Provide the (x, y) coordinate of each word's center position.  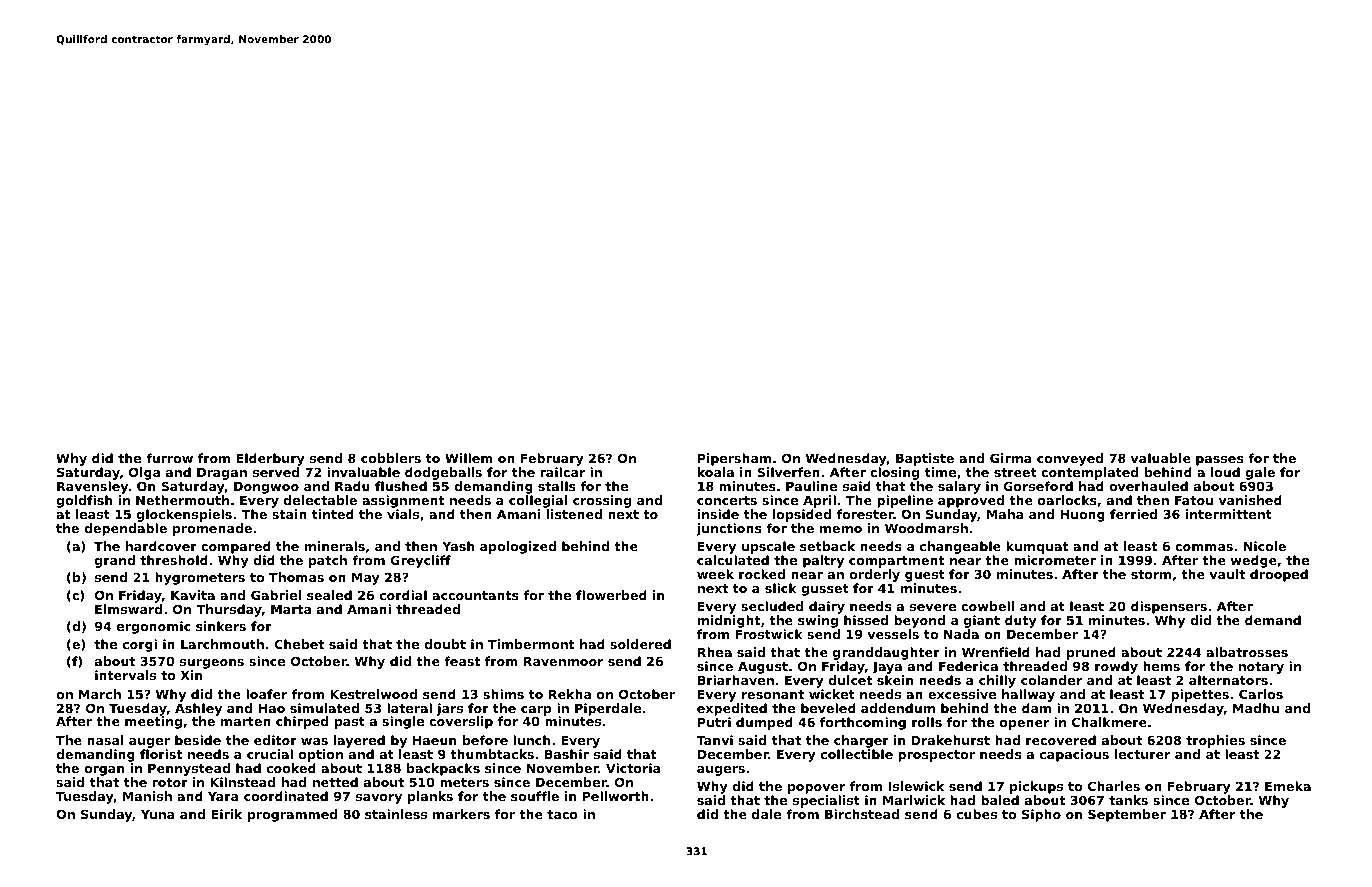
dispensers (1169, 607)
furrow (169, 458)
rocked (762, 574)
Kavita (193, 595)
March (100, 694)
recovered (1061, 740)
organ (104, 771)
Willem (469, 458)
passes (1220, 461)
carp (536, 711)
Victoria (633, 768)
